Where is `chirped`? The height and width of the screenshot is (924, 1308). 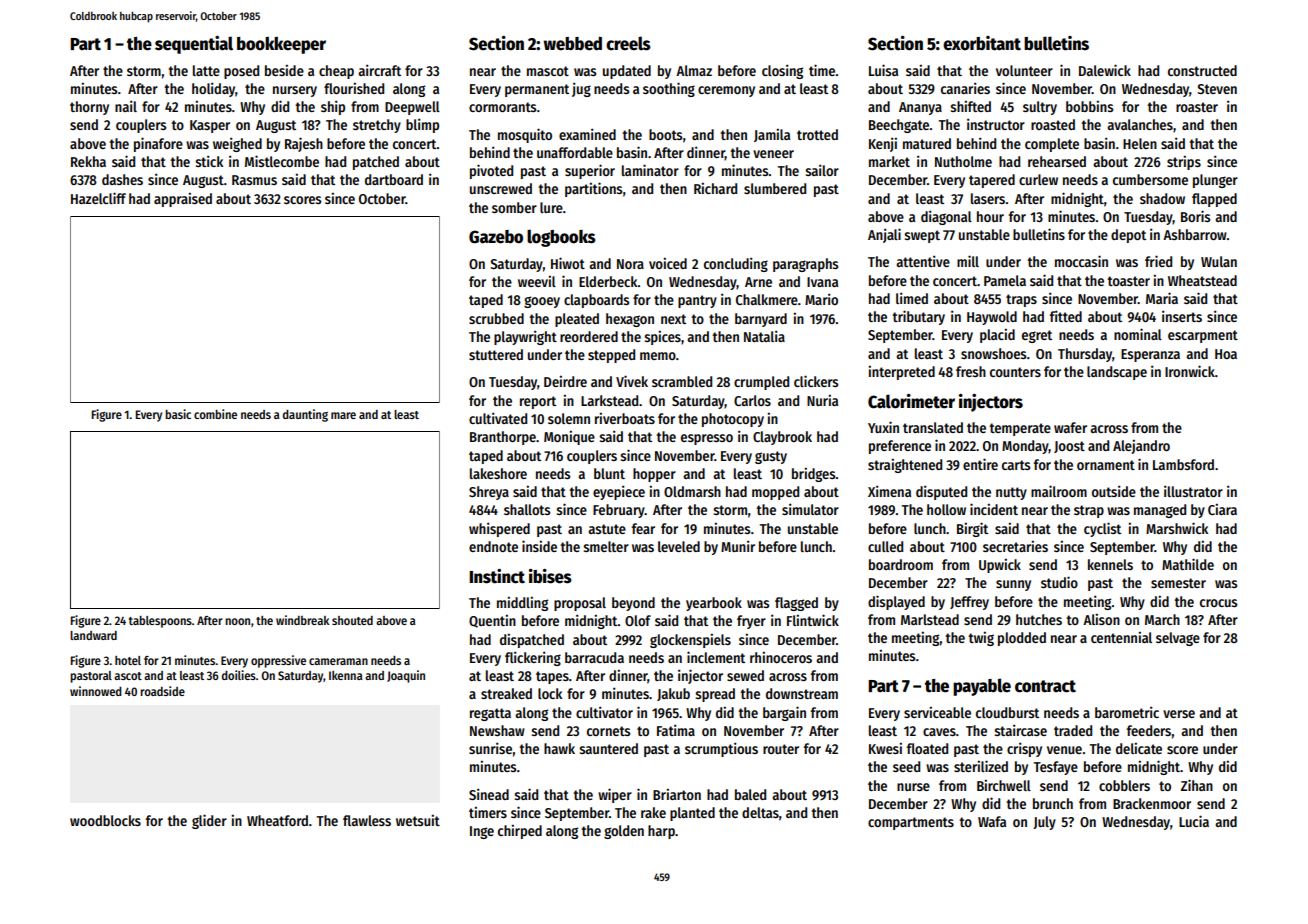 chirped is located at coordinates (520, 831).
